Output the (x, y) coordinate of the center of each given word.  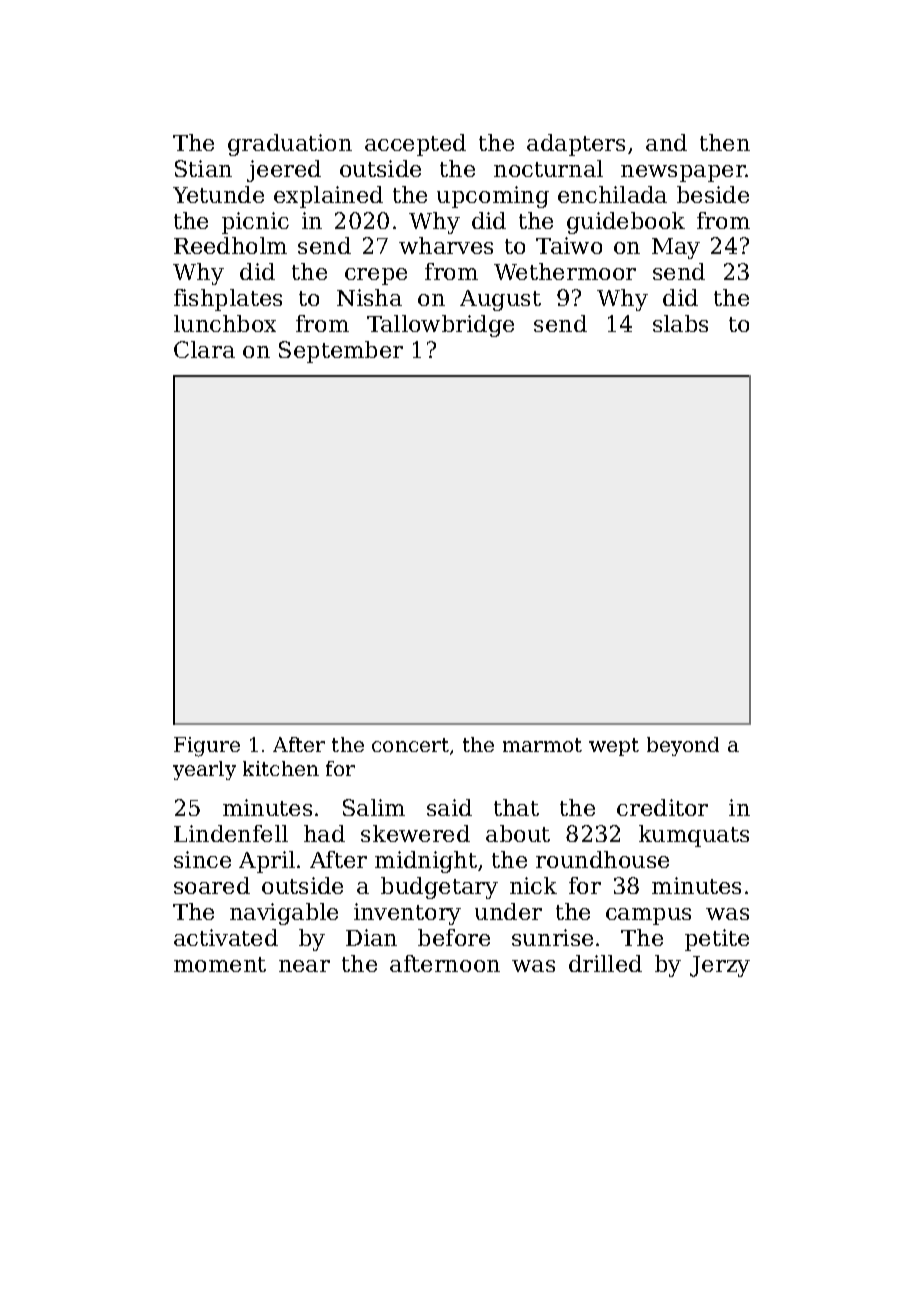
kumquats (694, 836)
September (341, 352)
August (500, 300)
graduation (290, 145)
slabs (680, 323)
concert (410, 745)
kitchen (281, 768)
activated (226, 937)
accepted (415, 145)
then (725, 142)
